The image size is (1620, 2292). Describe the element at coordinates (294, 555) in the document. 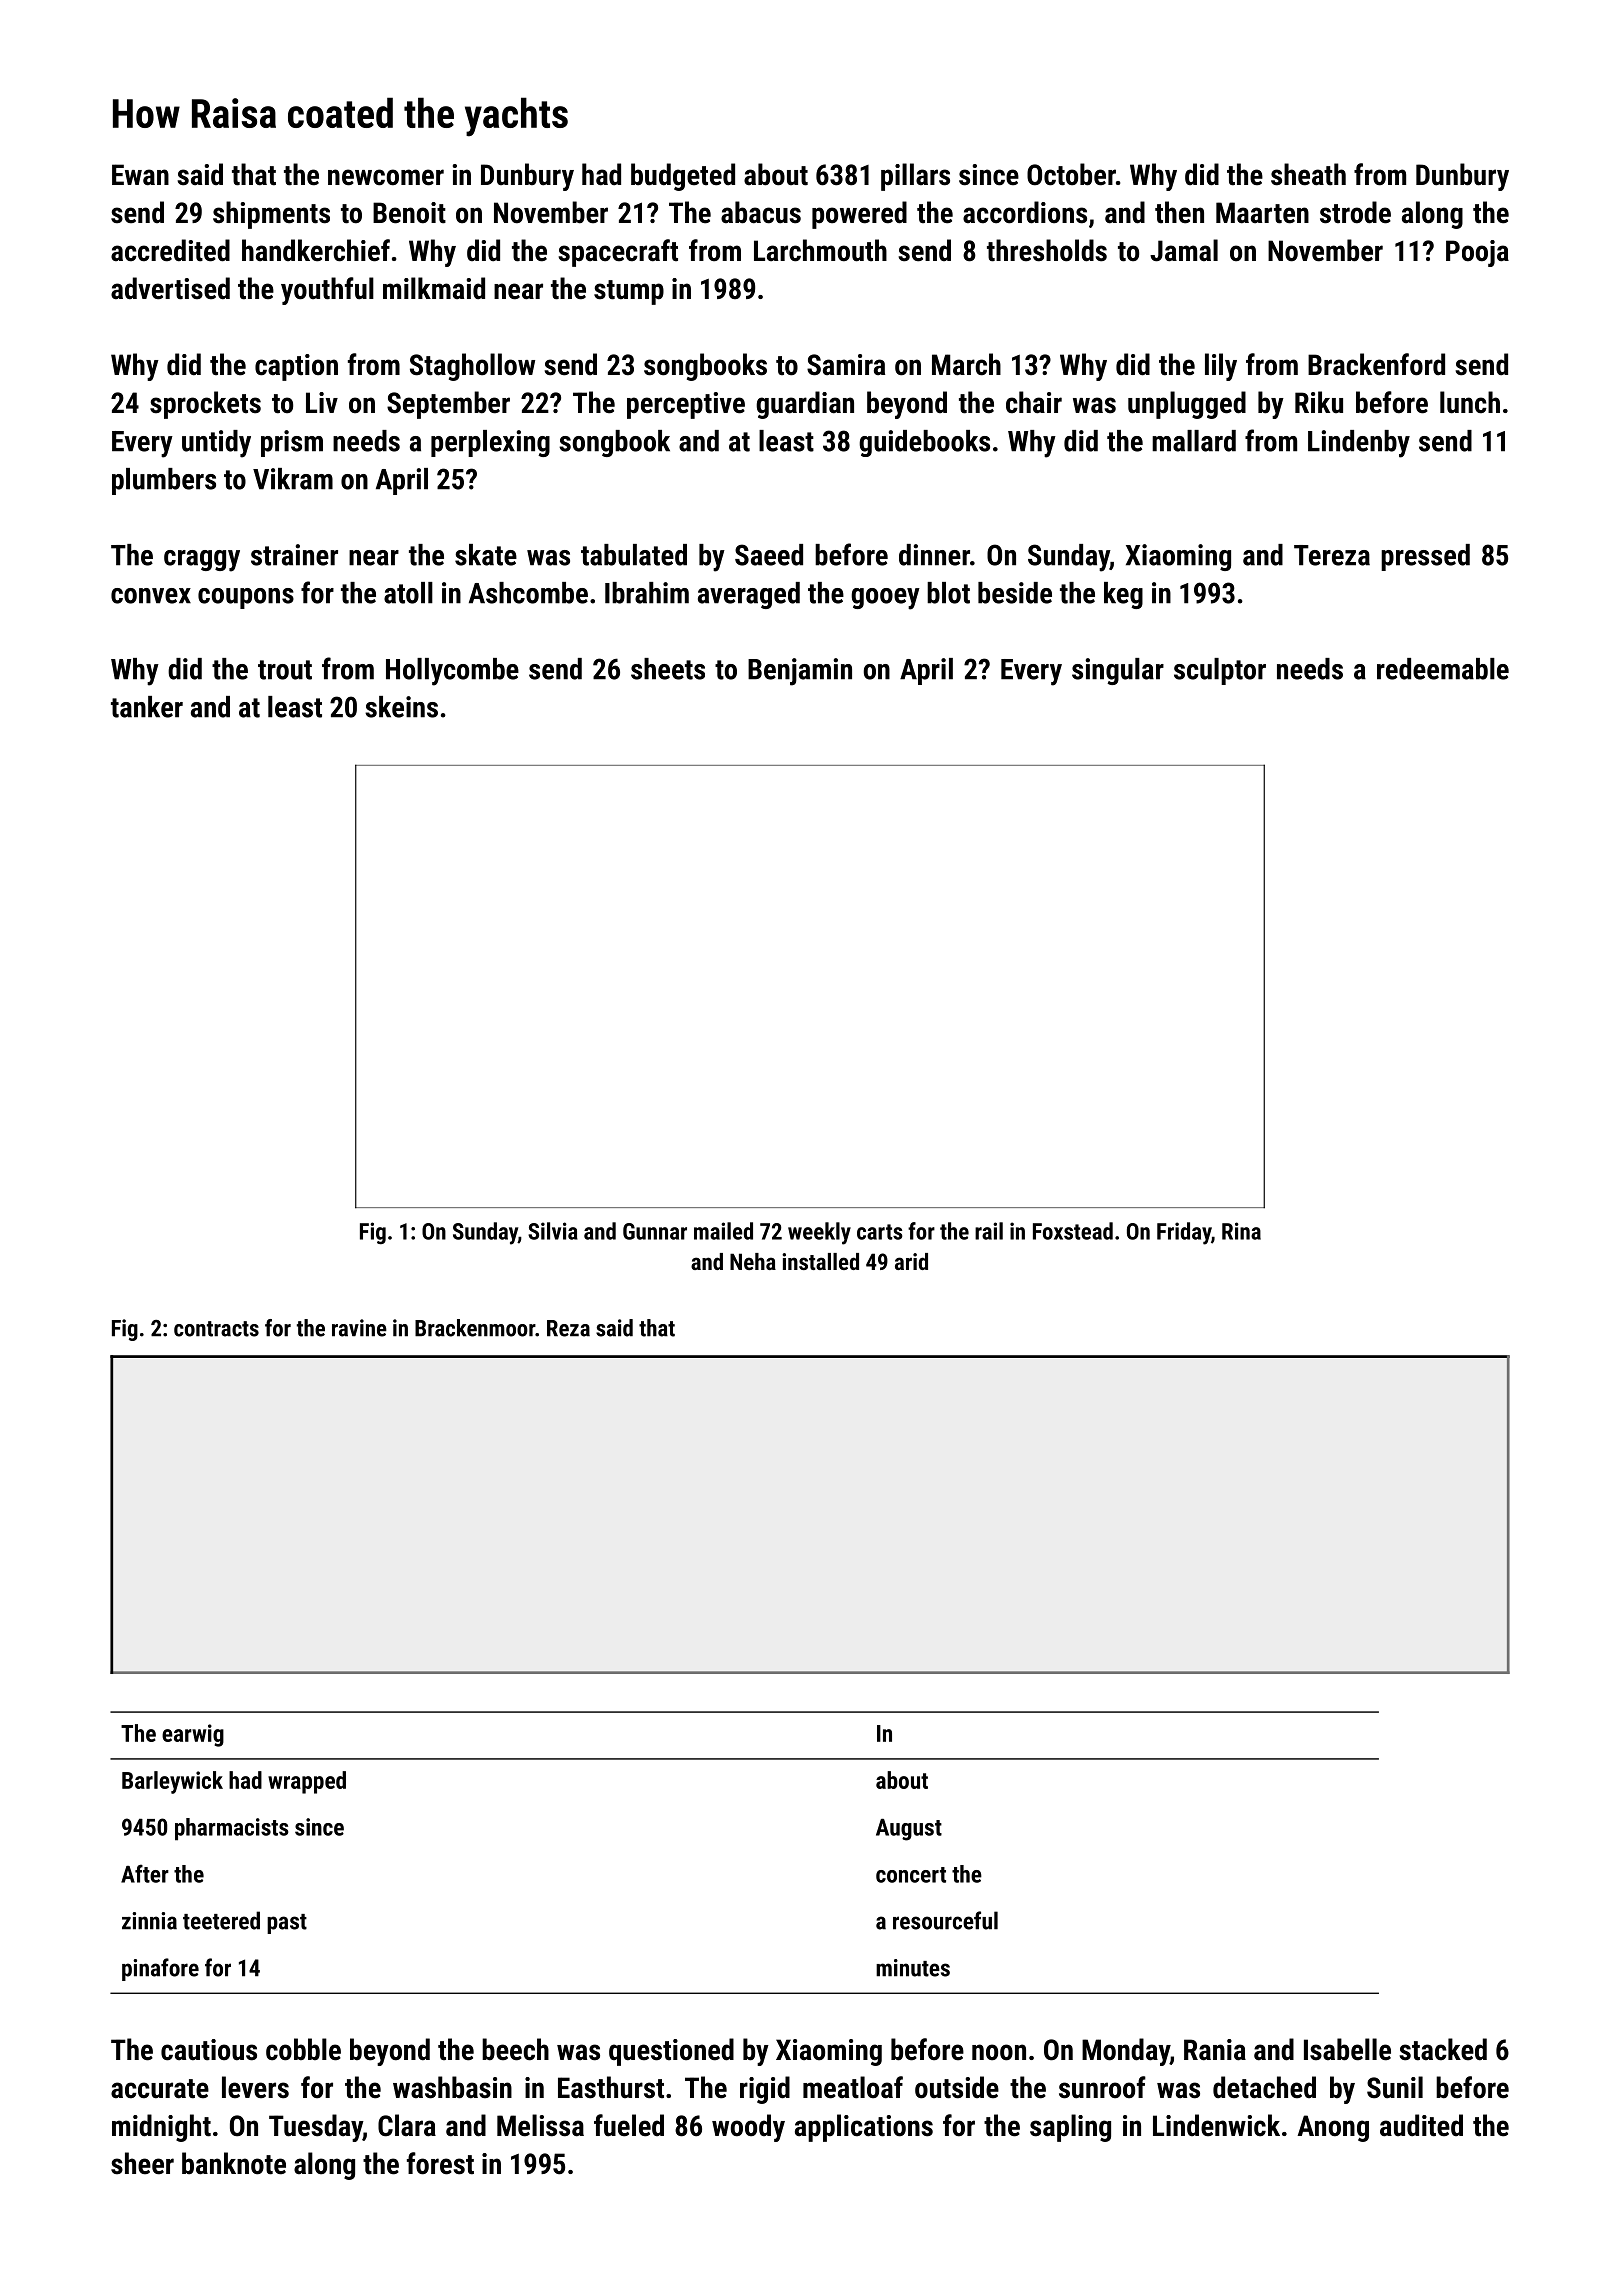

I see `strainer` at that location.
